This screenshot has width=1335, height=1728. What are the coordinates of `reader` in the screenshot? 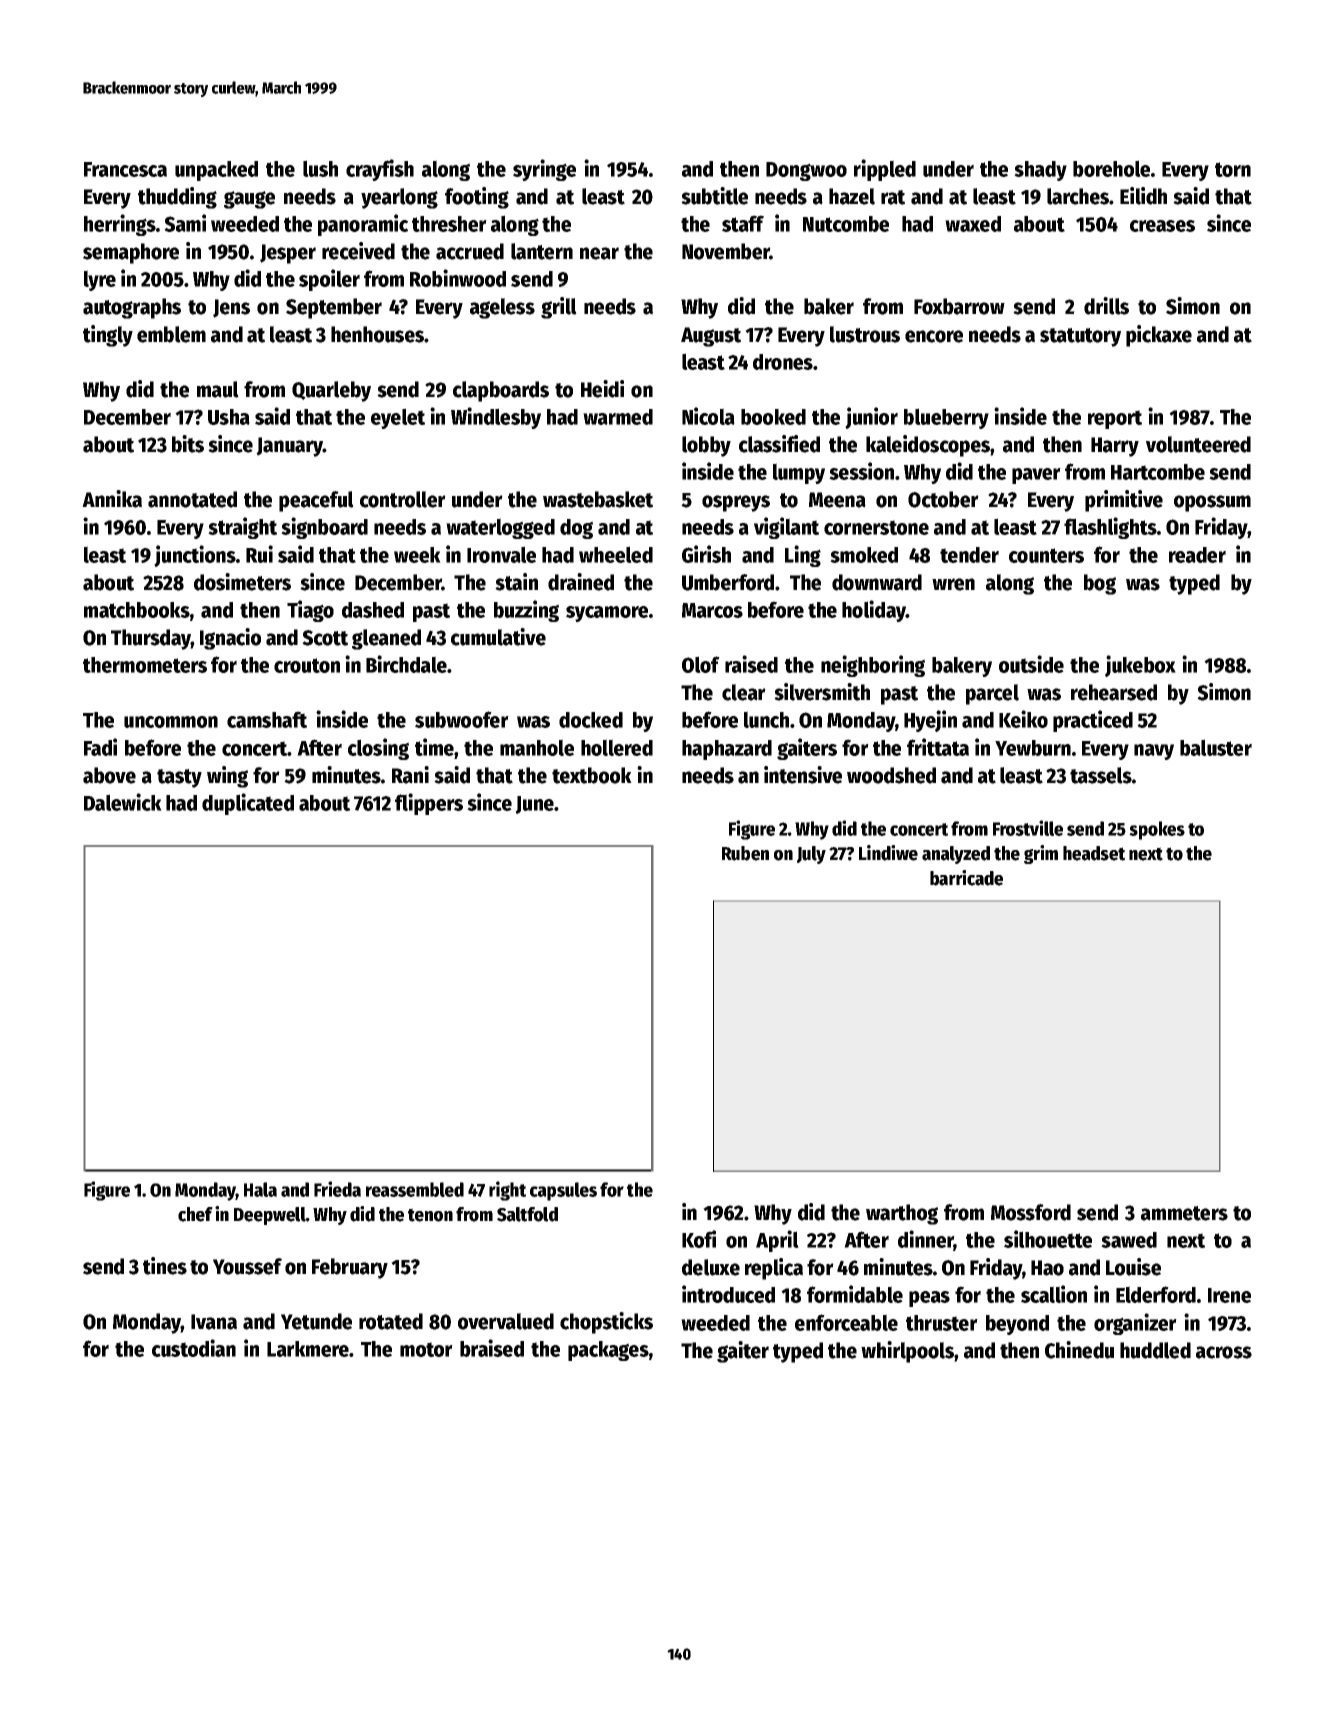 It's located at (1197, 555).
